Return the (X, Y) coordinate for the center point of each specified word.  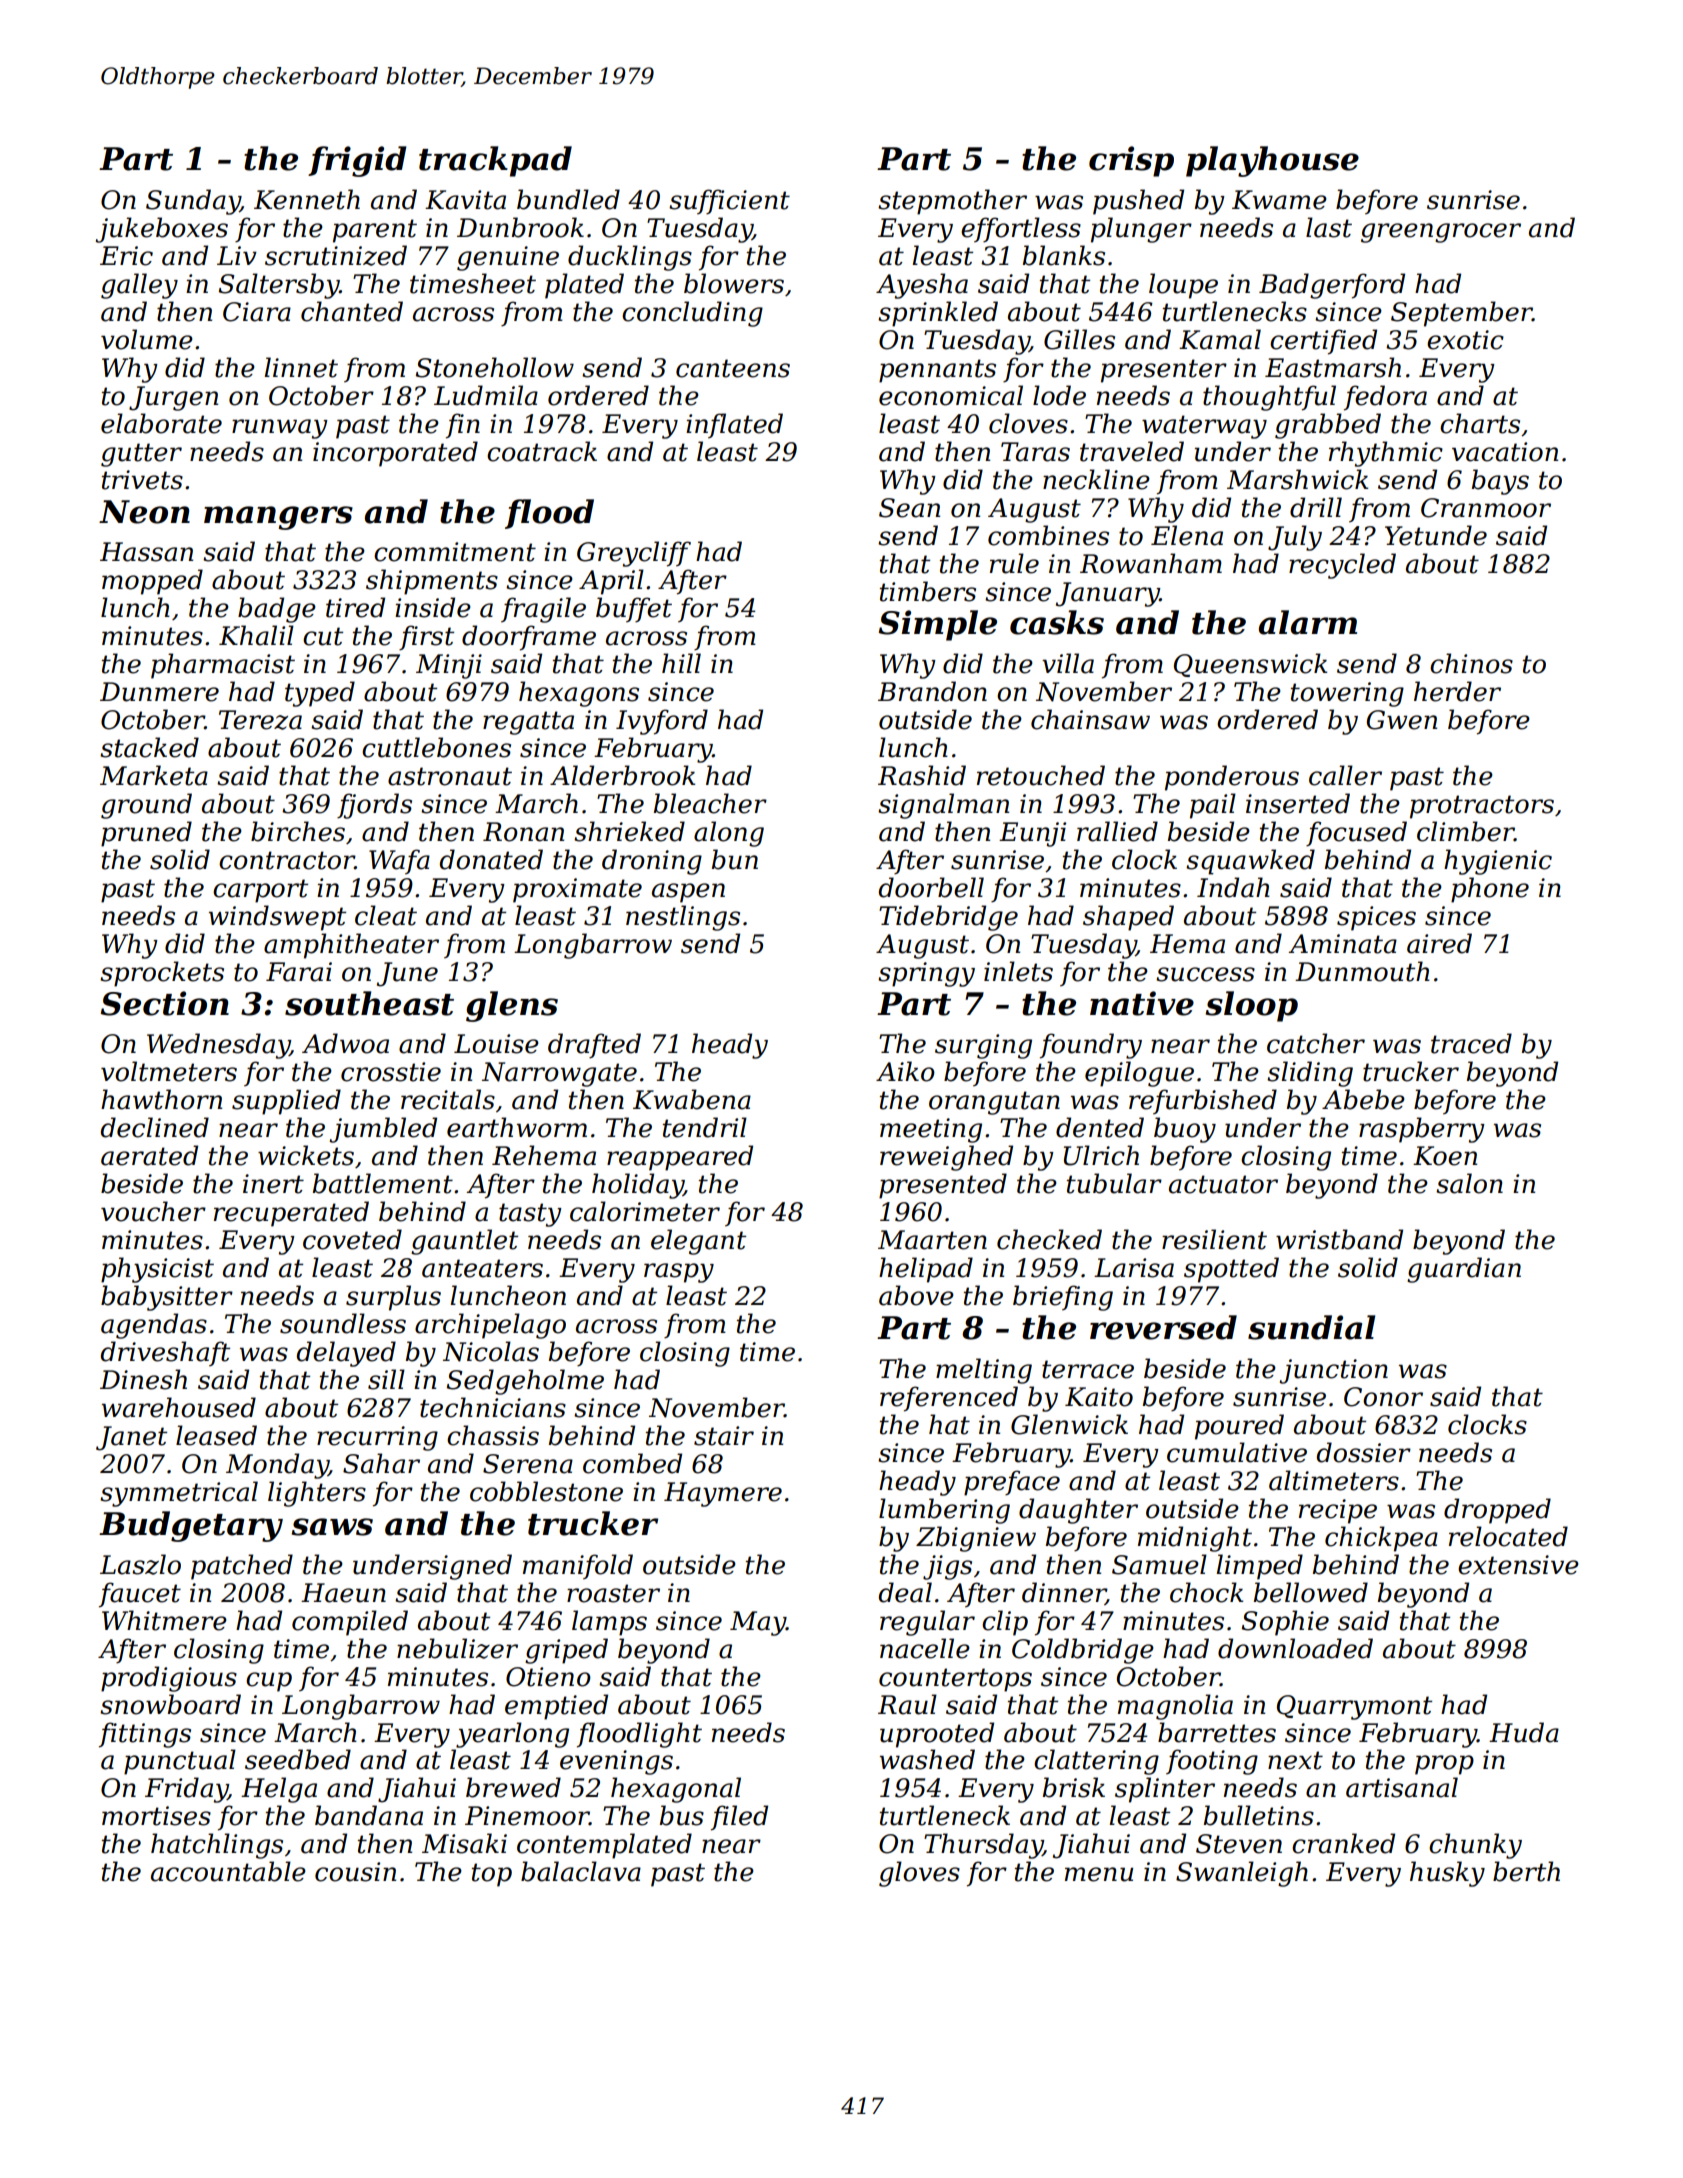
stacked (149, 747)
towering (1347, 694)
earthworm (517, 1127)
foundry (1091, 1046)
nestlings (683, 918)
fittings (145, 1735)
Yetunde (1436, 535)
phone (1490, 890)
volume (147, 339)
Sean (909, 508)
